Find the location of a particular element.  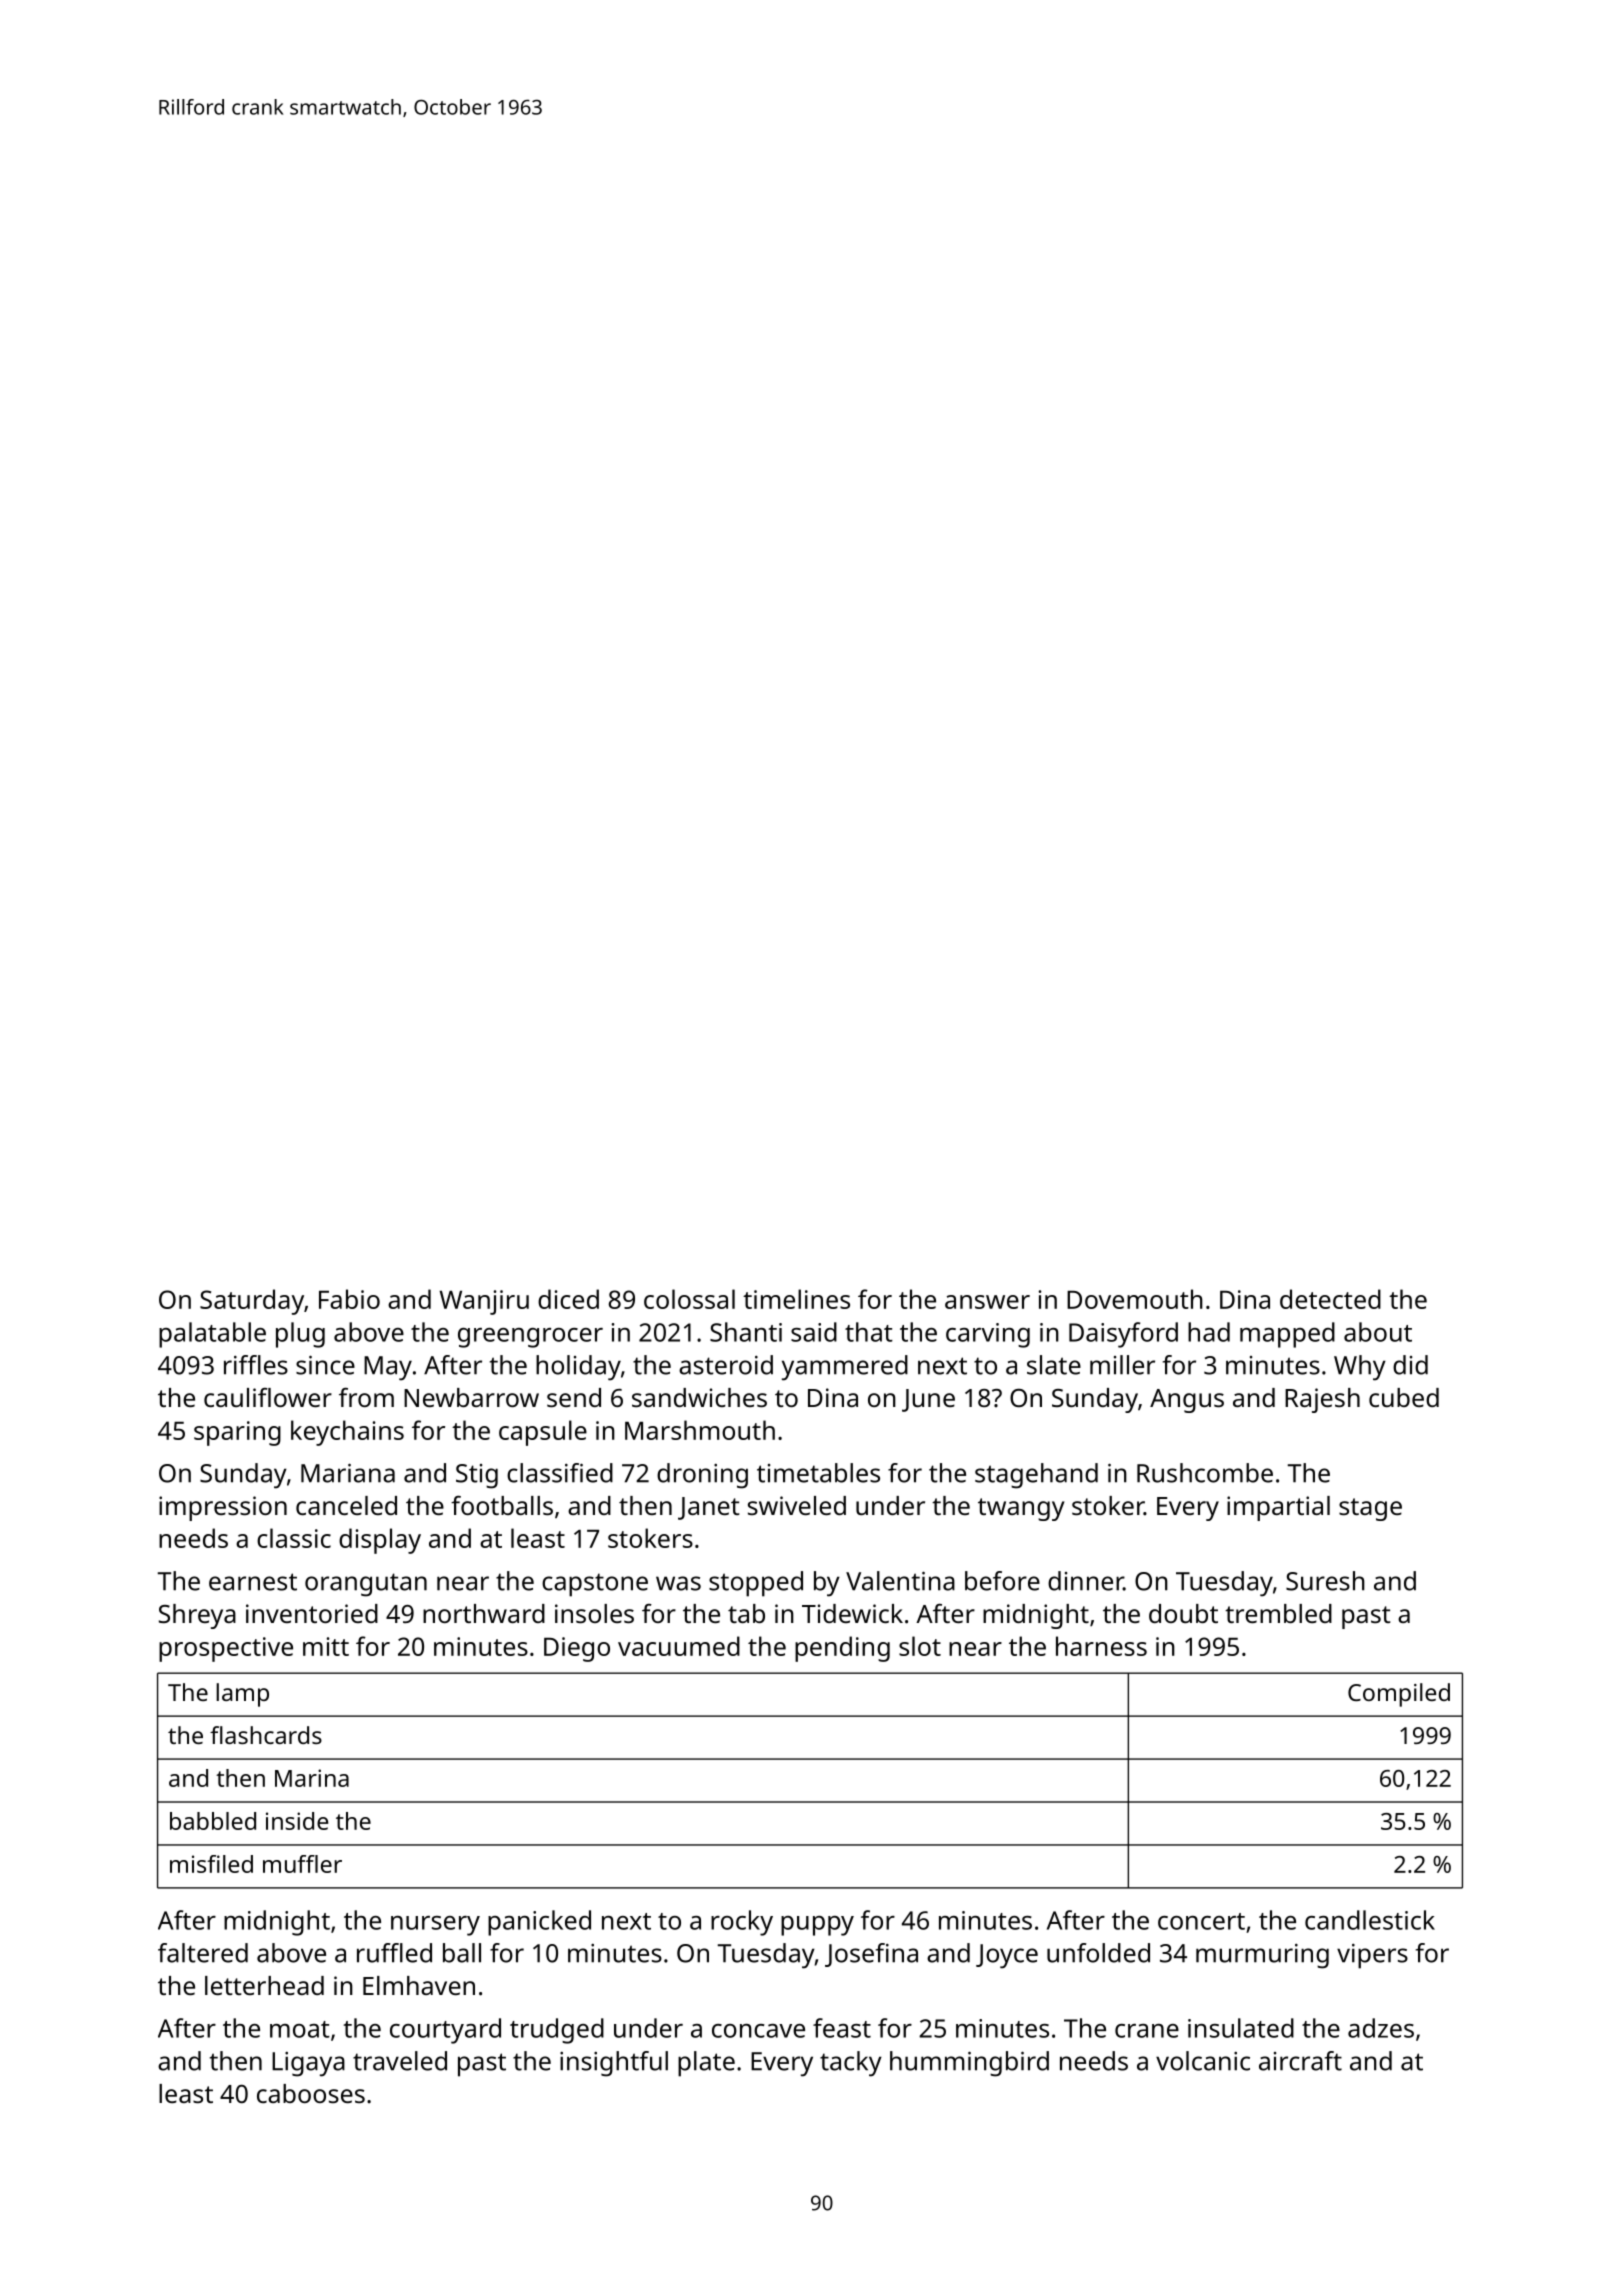

swiveled is located at coordinates (797, 1505).
